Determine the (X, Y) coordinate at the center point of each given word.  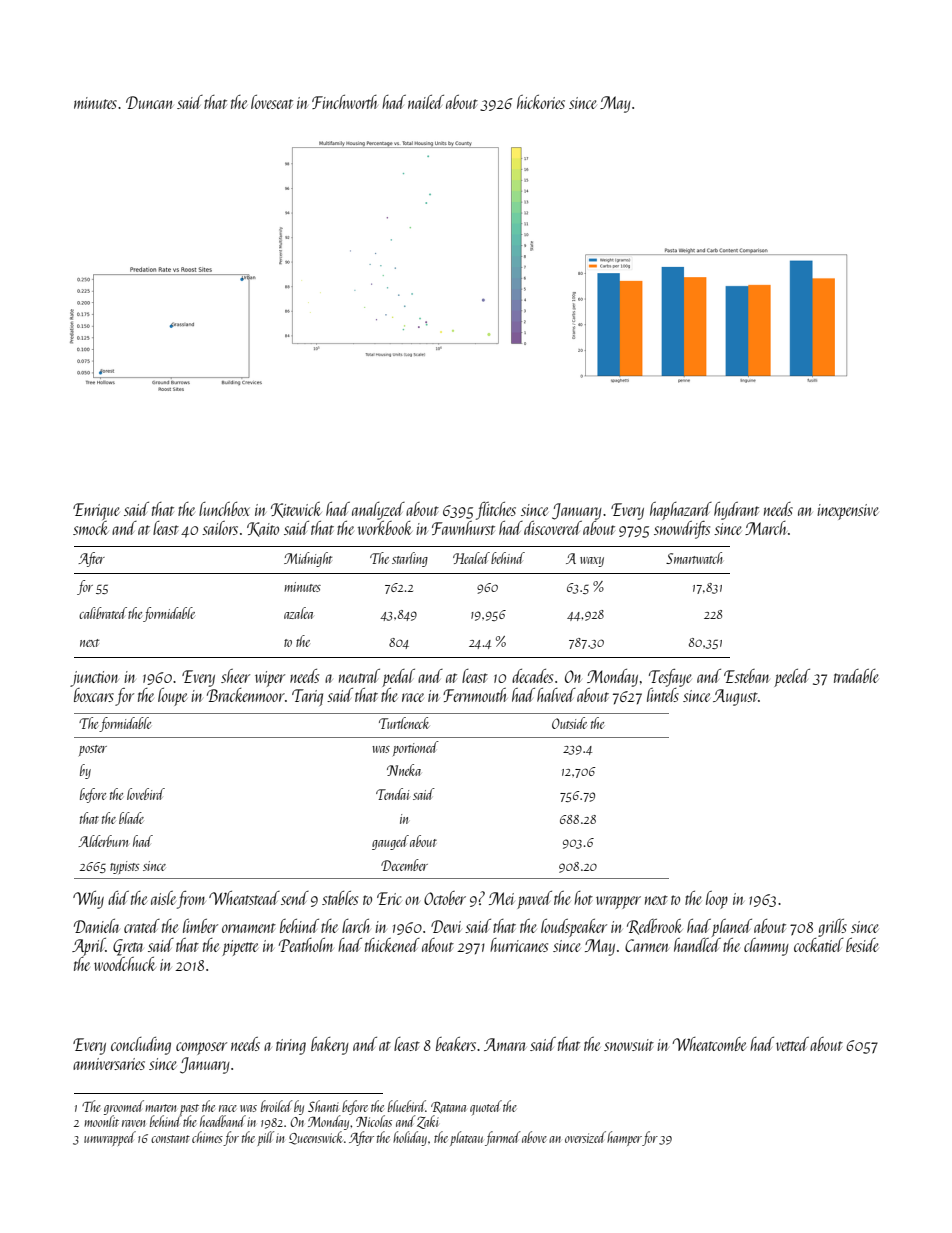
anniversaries (109, 1064)
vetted (792, 1044)
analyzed (378, 511)
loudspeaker (574, 928)
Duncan (150, 102)
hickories (541, 102)
